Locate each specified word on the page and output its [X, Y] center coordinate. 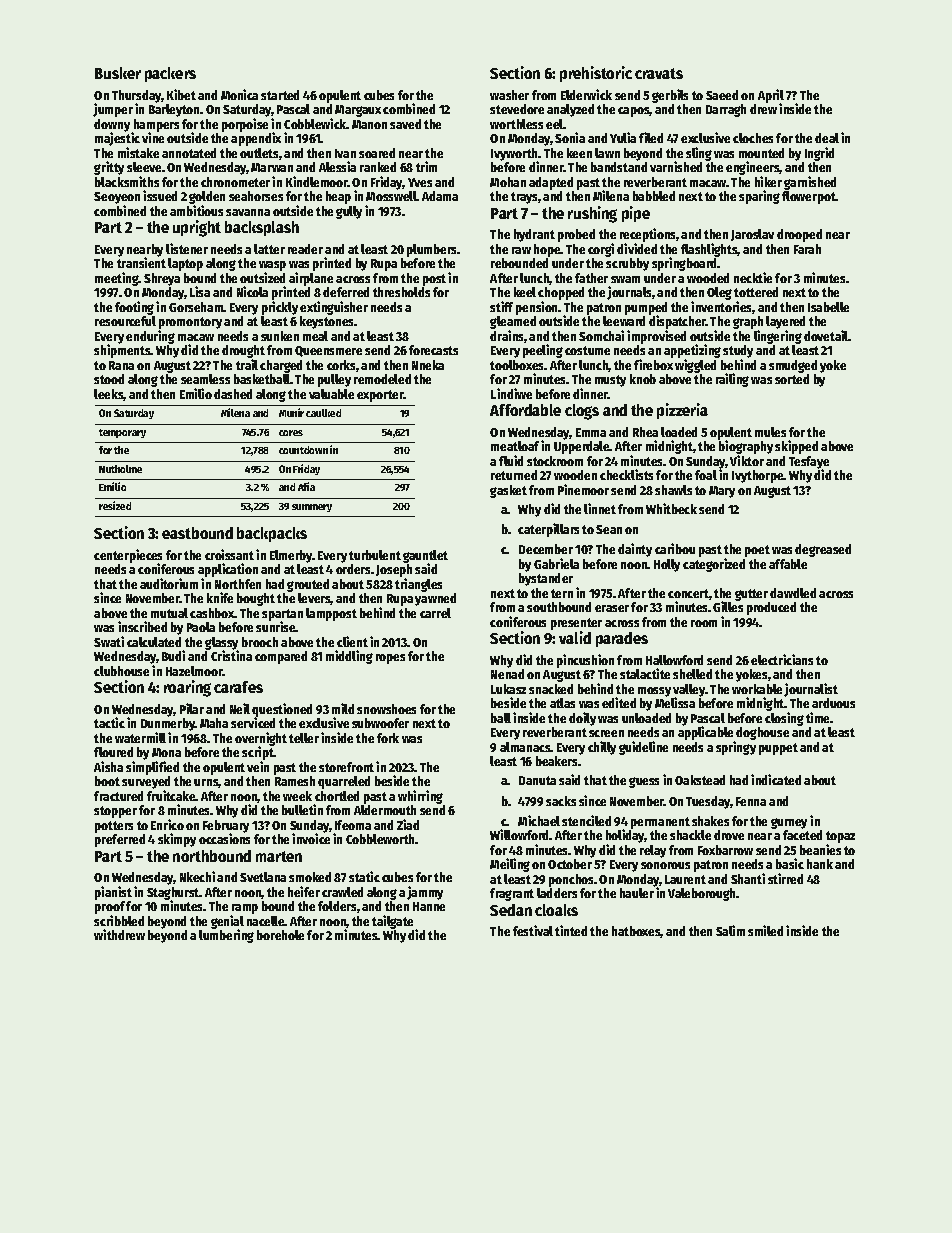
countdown [303, 450]
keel [525, 292]
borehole [280, 935]
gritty [109, 168]
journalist [811, 690]
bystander [546, 579]
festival [533, 930]
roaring [187, 688]
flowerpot [809, 197]
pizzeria [682, 411]
